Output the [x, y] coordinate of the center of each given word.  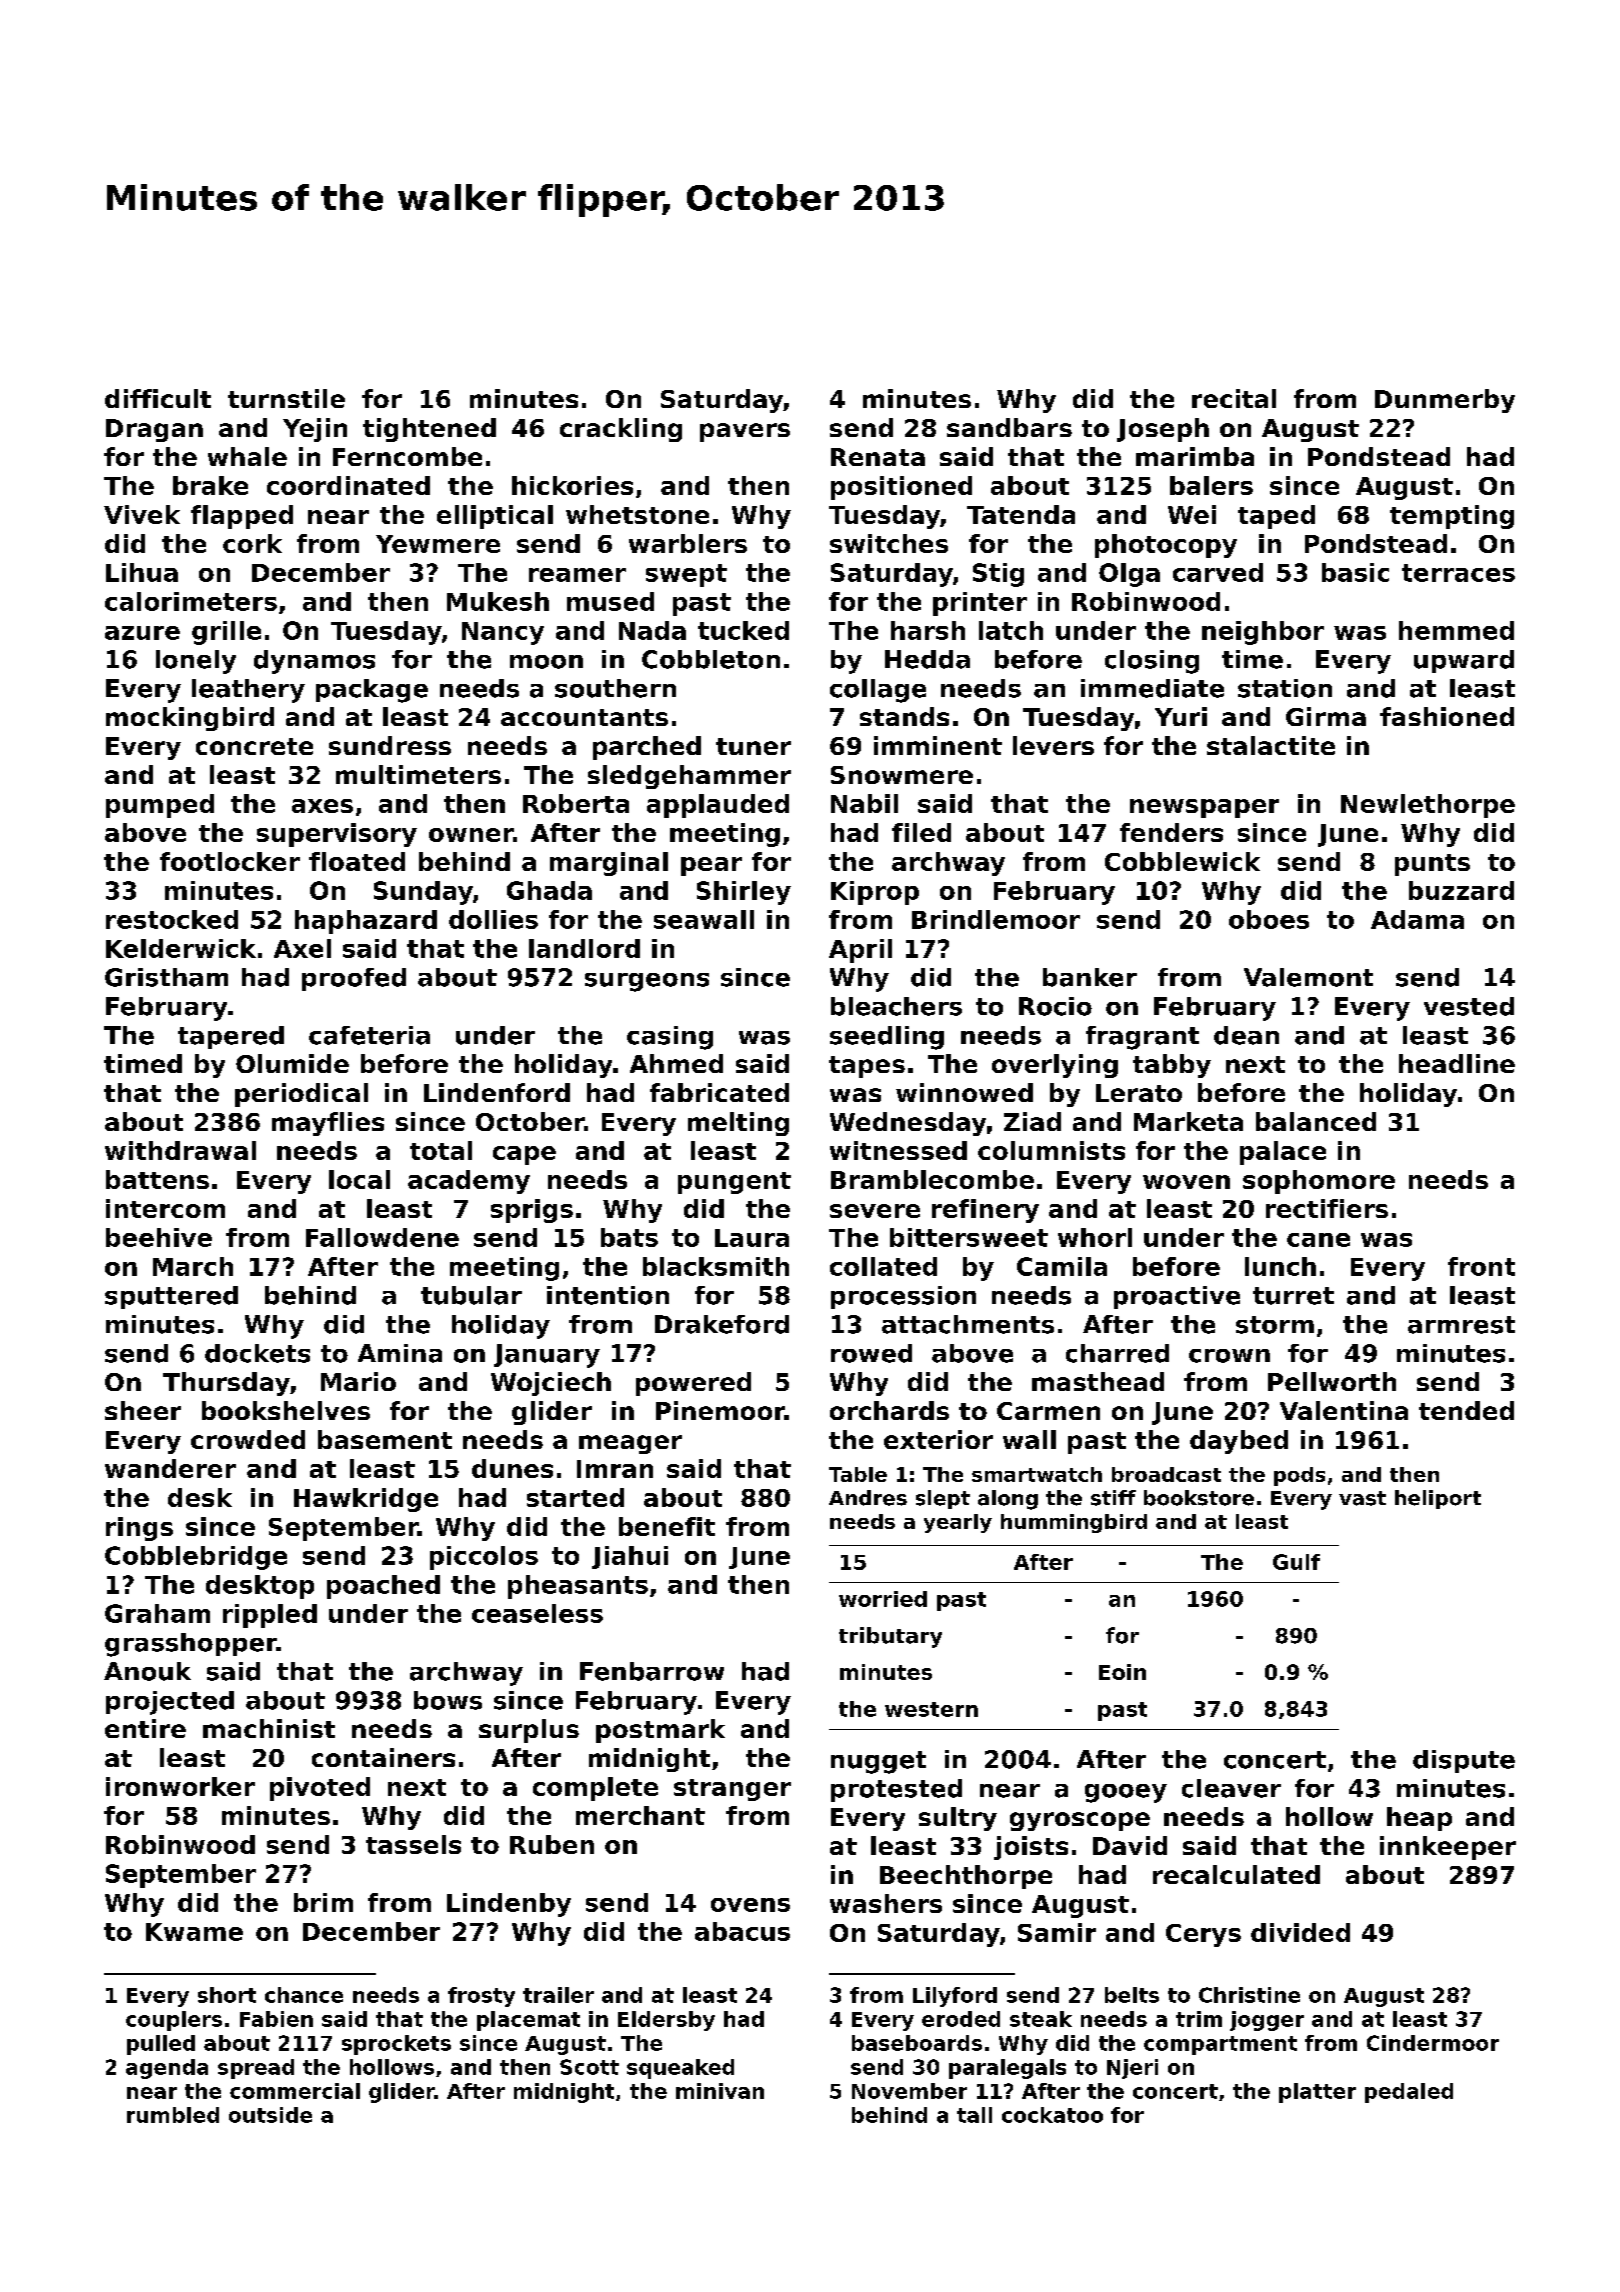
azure [142, 633]
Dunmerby [1445, 401]
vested [1469, 1006]
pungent [734, 1183]
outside [270, 2115]
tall [974, 2115]
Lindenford [497, 1092]
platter [1317, 2093]
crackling [621, 430]
